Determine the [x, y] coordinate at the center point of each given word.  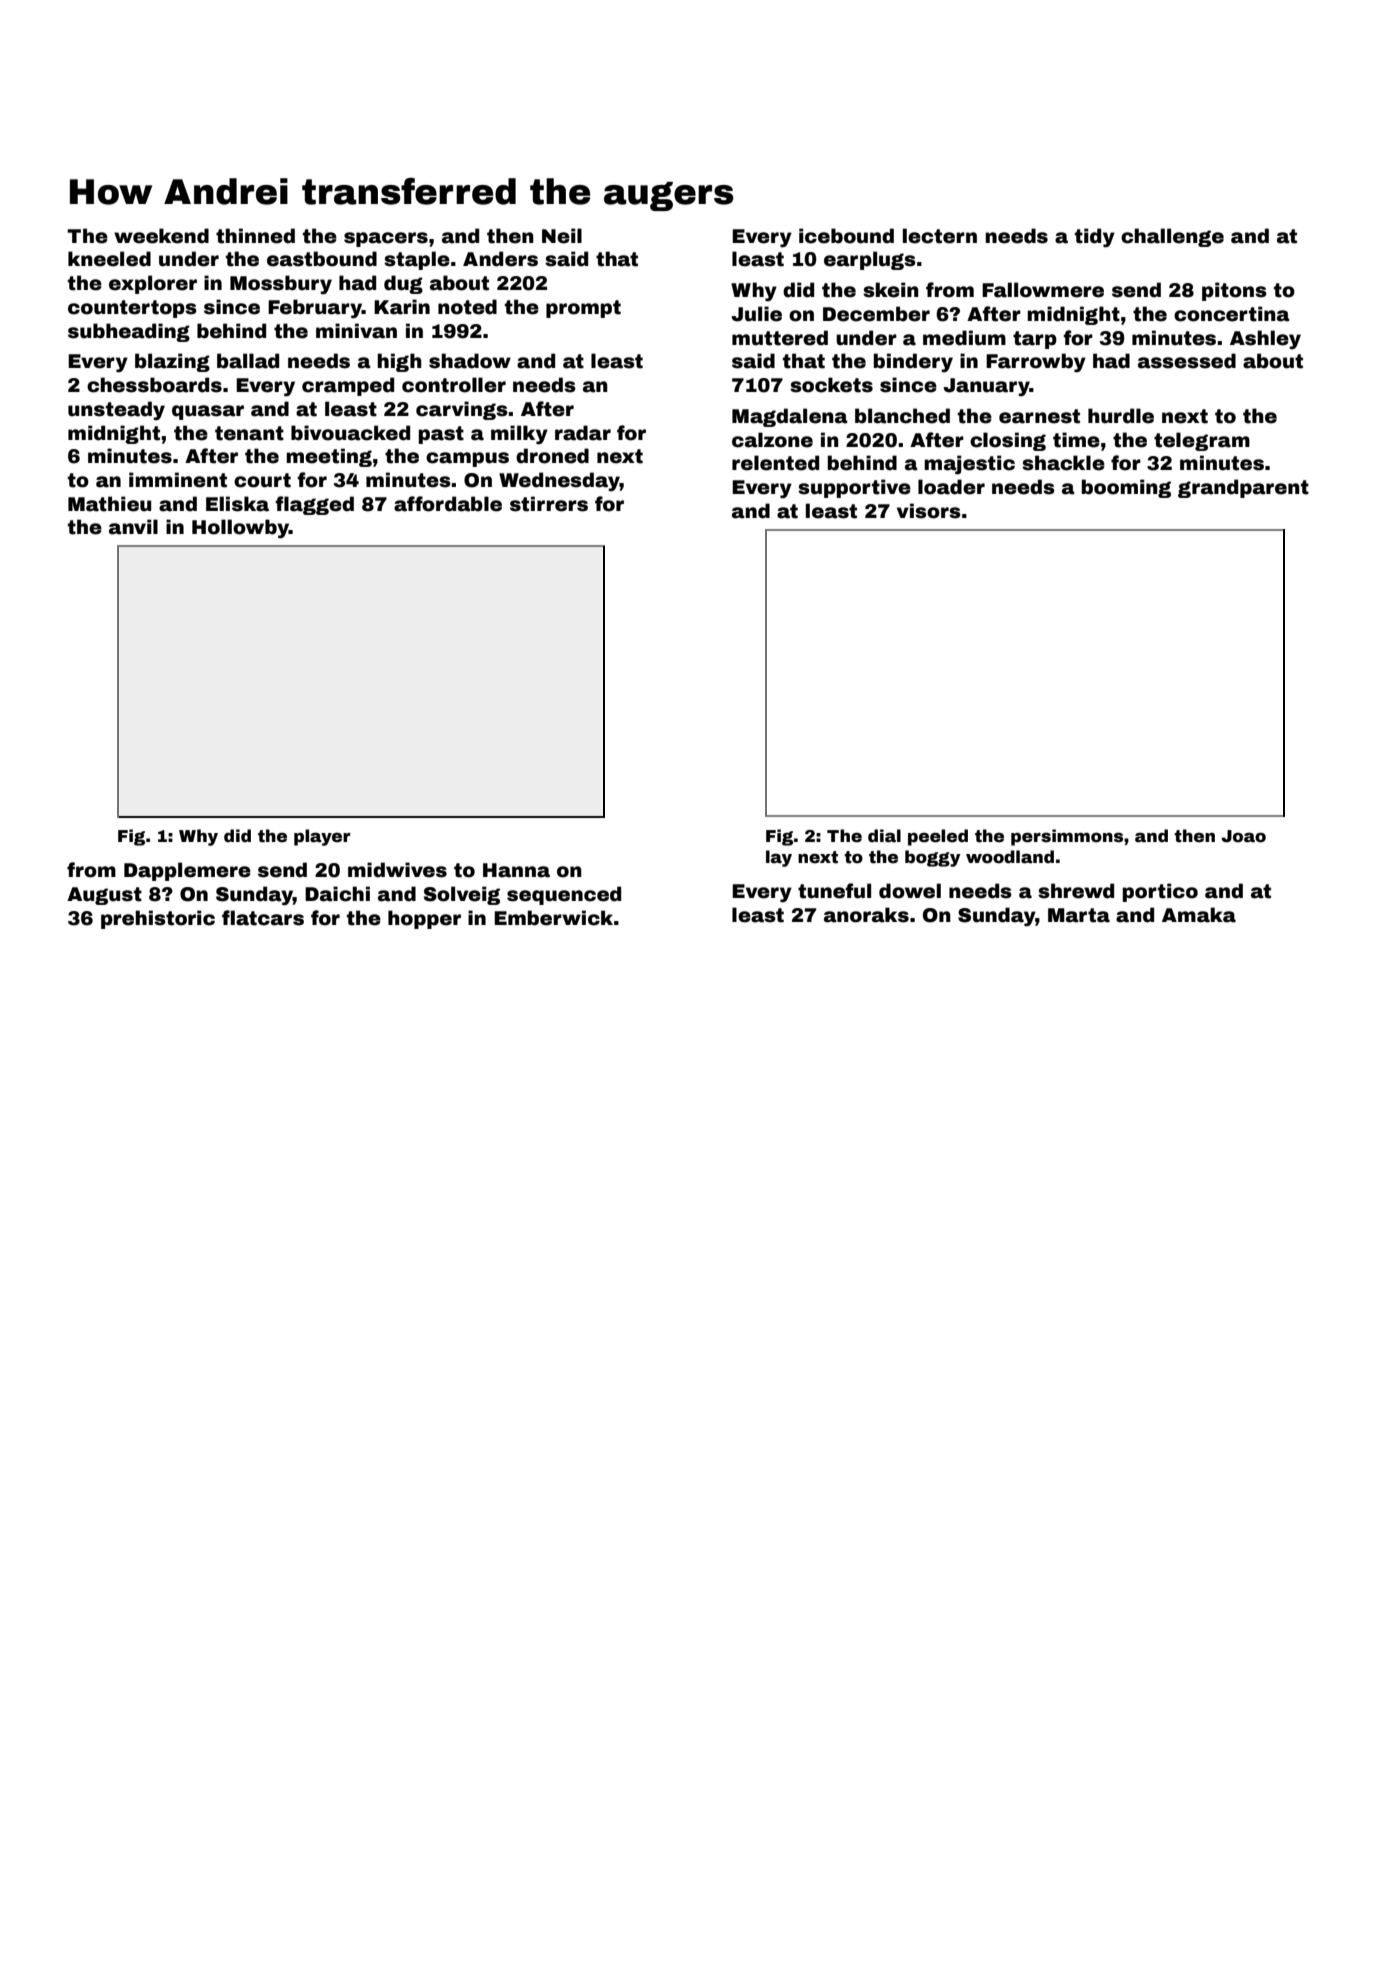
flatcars [263, 918]
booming [1126, 488]
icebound [846, 236]
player [322, 837]
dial [884, 836]
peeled [938, 837]
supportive [854, 488]
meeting [329, 457]
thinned [255, 236]
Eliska [237, 504]
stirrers [549, 504]
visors [929, 511]
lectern [940, 236]
